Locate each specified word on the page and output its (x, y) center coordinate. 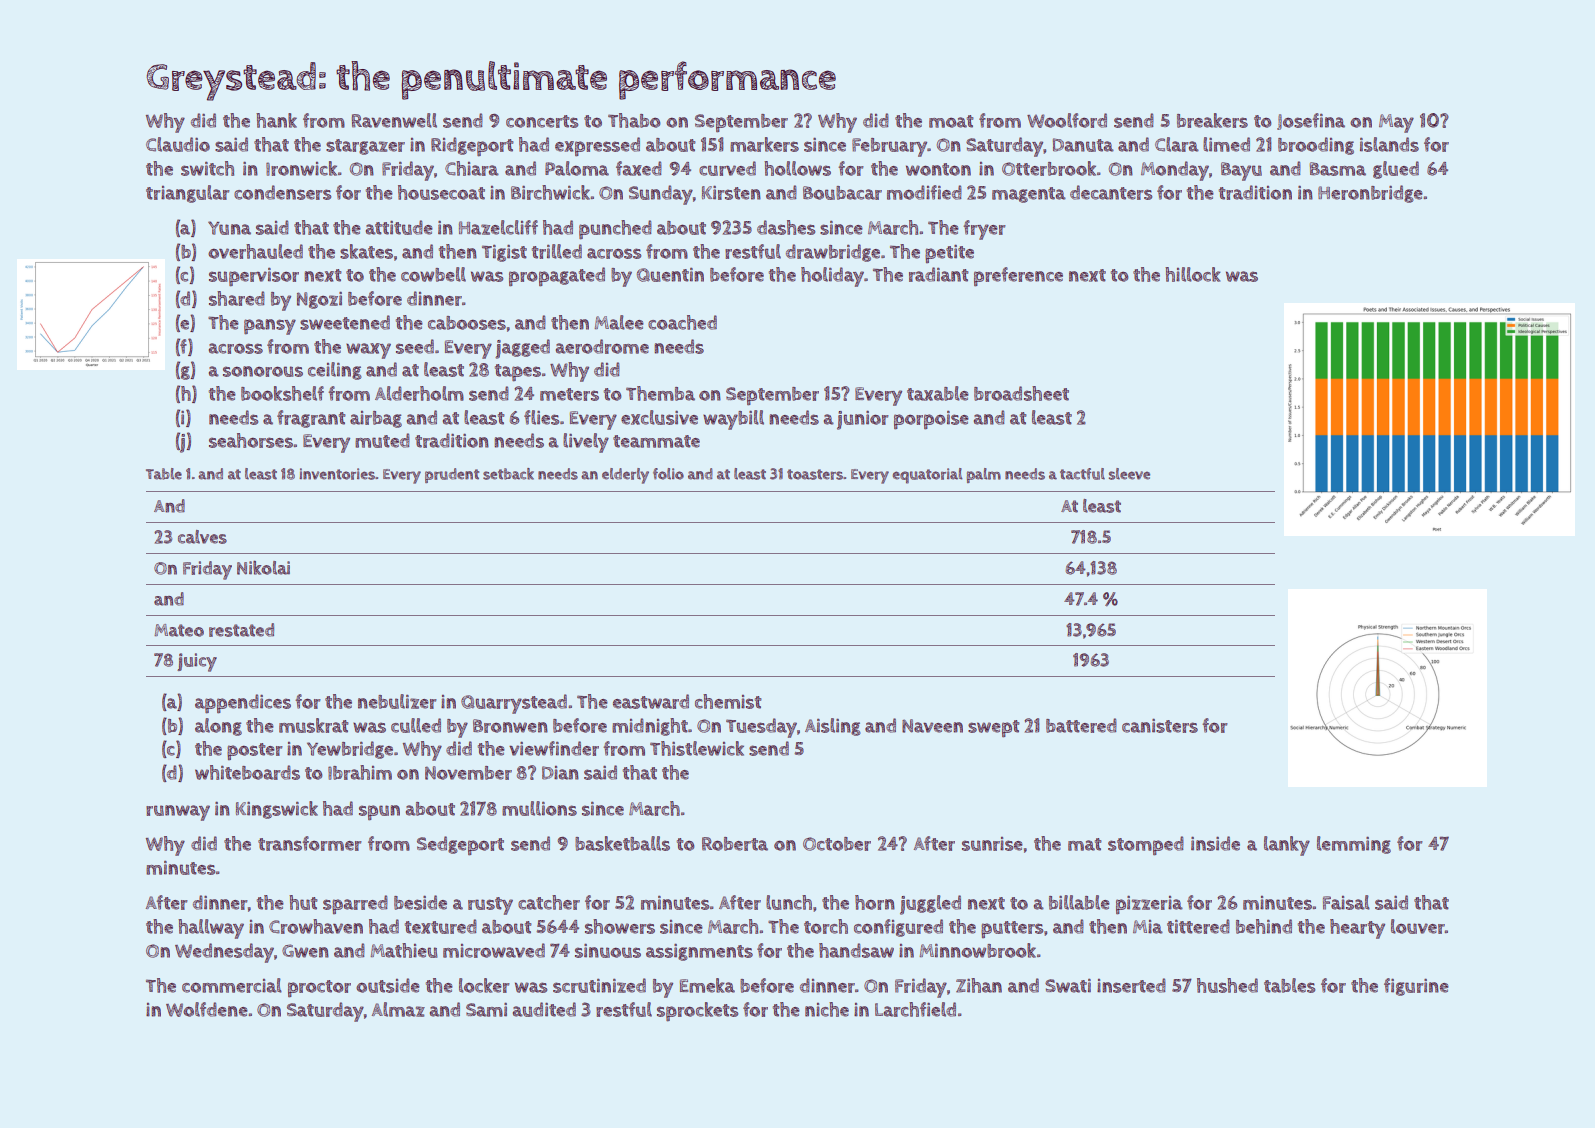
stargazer (365, 147)
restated (241, 630)
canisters (1160, 726)
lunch (789, 902)
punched (615, 230)
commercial (232, 985)
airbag (376, 419)
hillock (1193, 274)
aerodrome (602, 346)
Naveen (932, 726)
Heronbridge (1370, 194)
